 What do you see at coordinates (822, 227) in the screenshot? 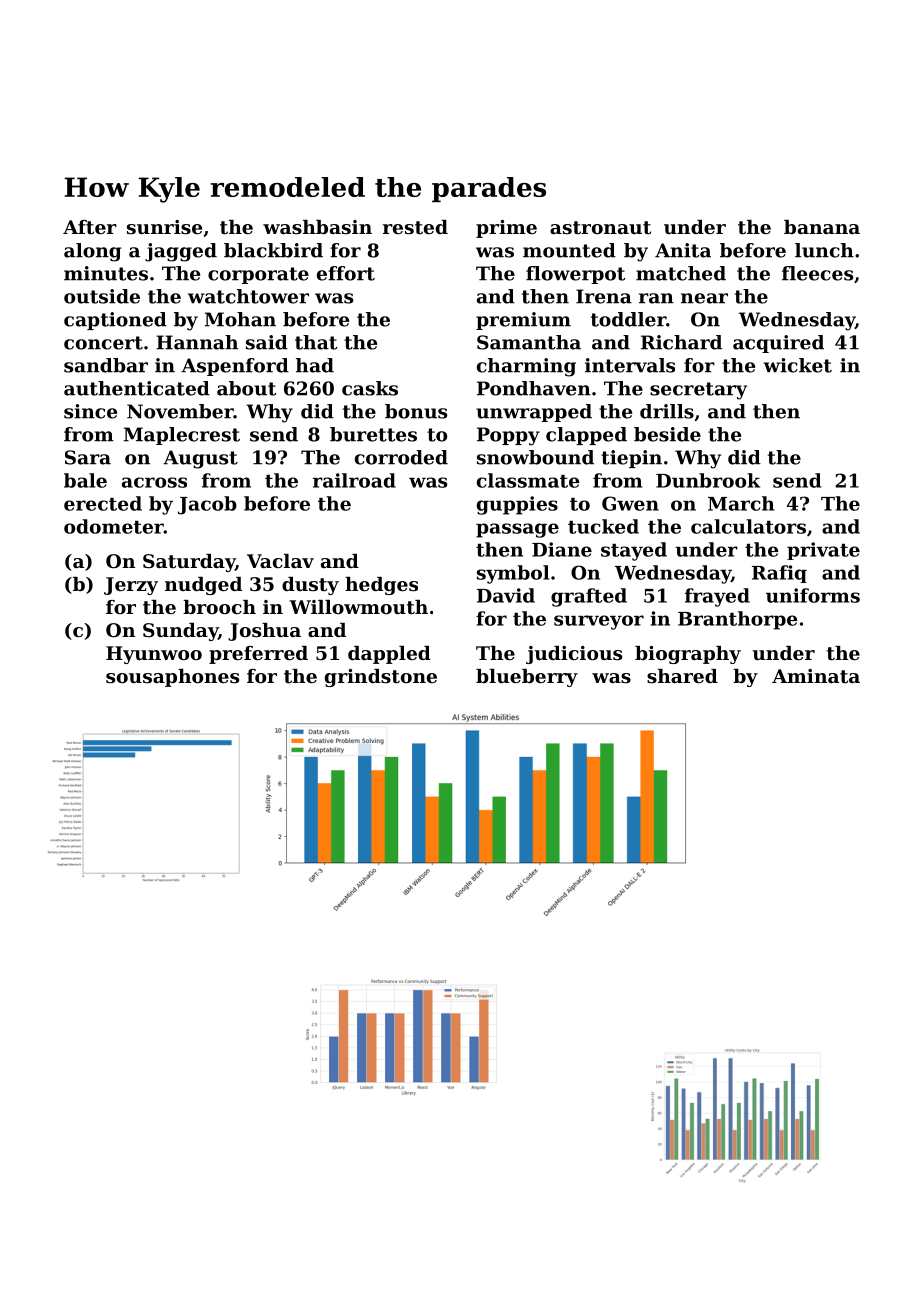
I see `banana` at bounding box center [822, 227].
